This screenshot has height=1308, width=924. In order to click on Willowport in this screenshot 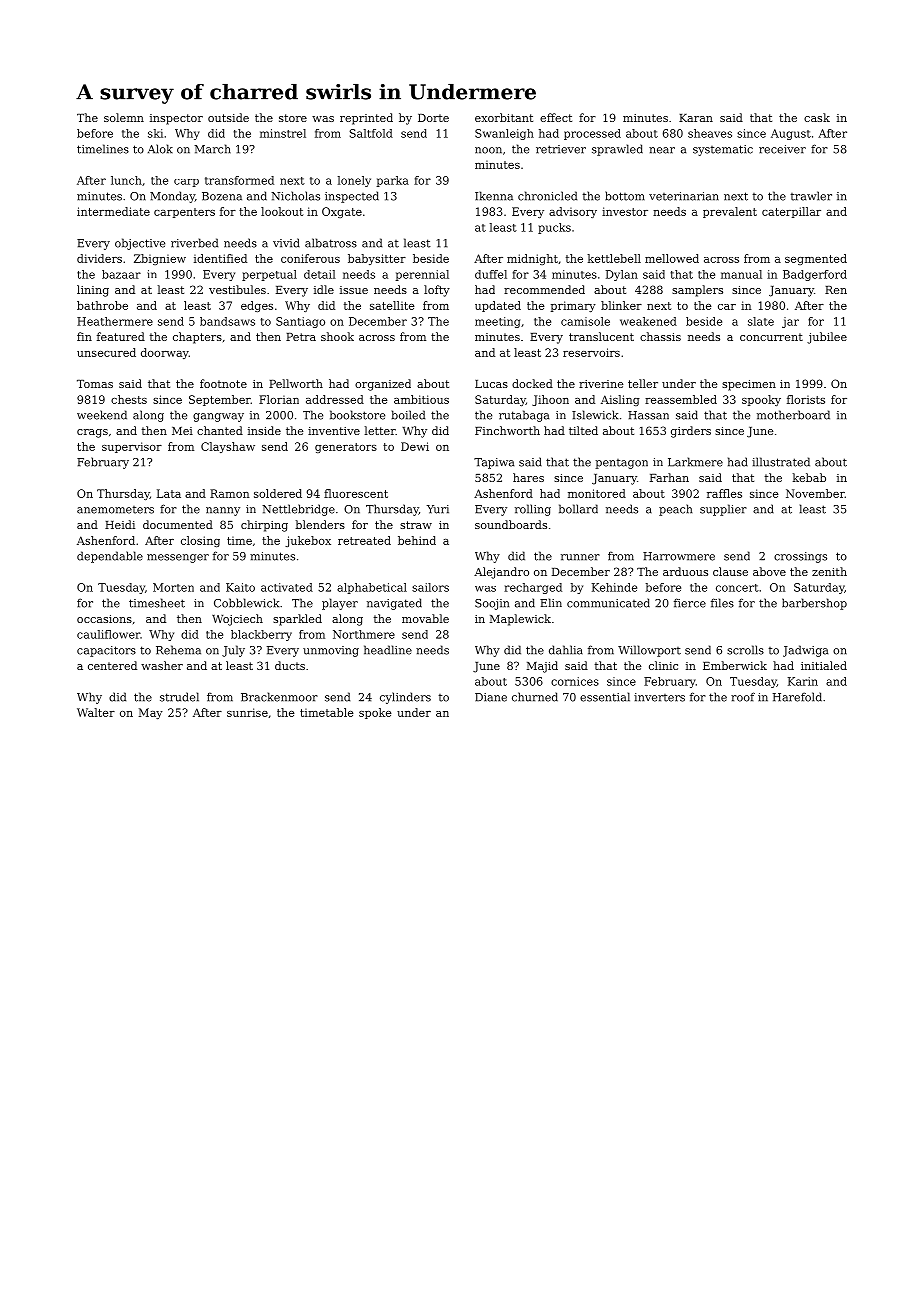, I will do `click(649, 651)`.
